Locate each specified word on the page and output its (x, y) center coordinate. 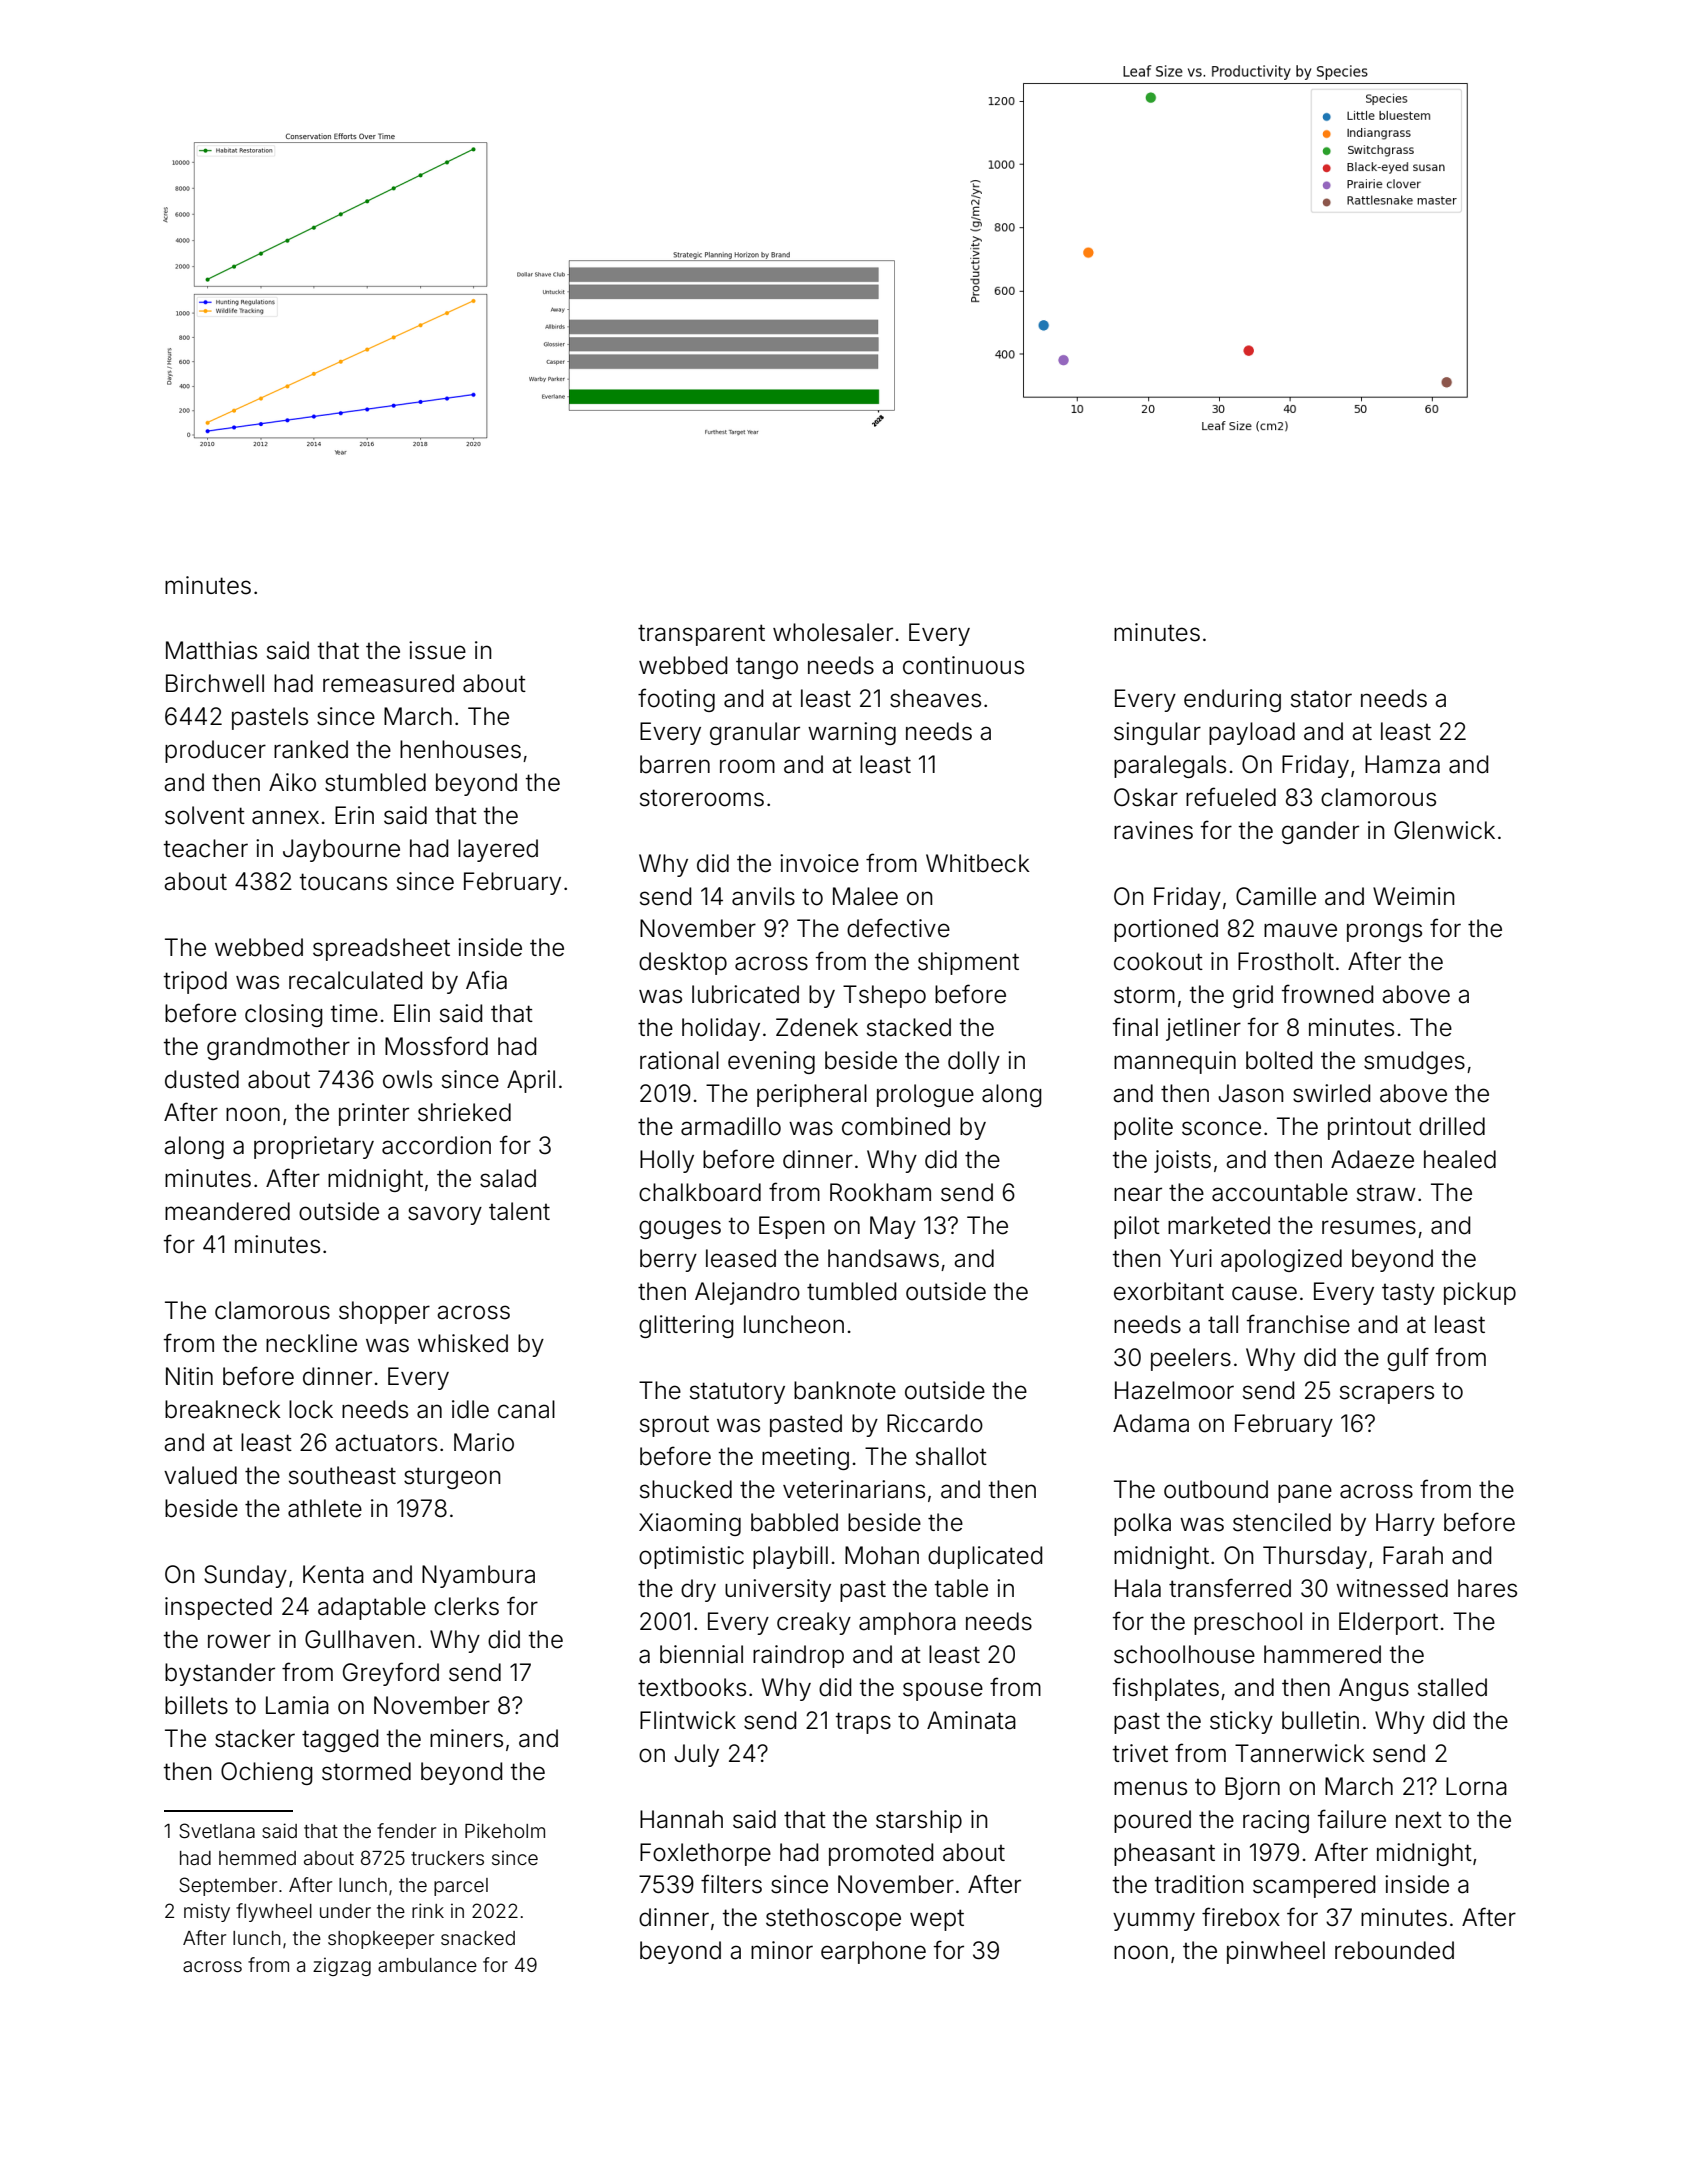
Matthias (211, 650)
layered (498, 850)
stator (1321, 699)
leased (741, 1258)
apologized (1281, 1260)
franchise (1298, 1324)
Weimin (1414, 896)
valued (200, 1475)
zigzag (342, 1966)
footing (676, 700)
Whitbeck (978, 863)
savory (445, 1215)
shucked (686, 1489)
